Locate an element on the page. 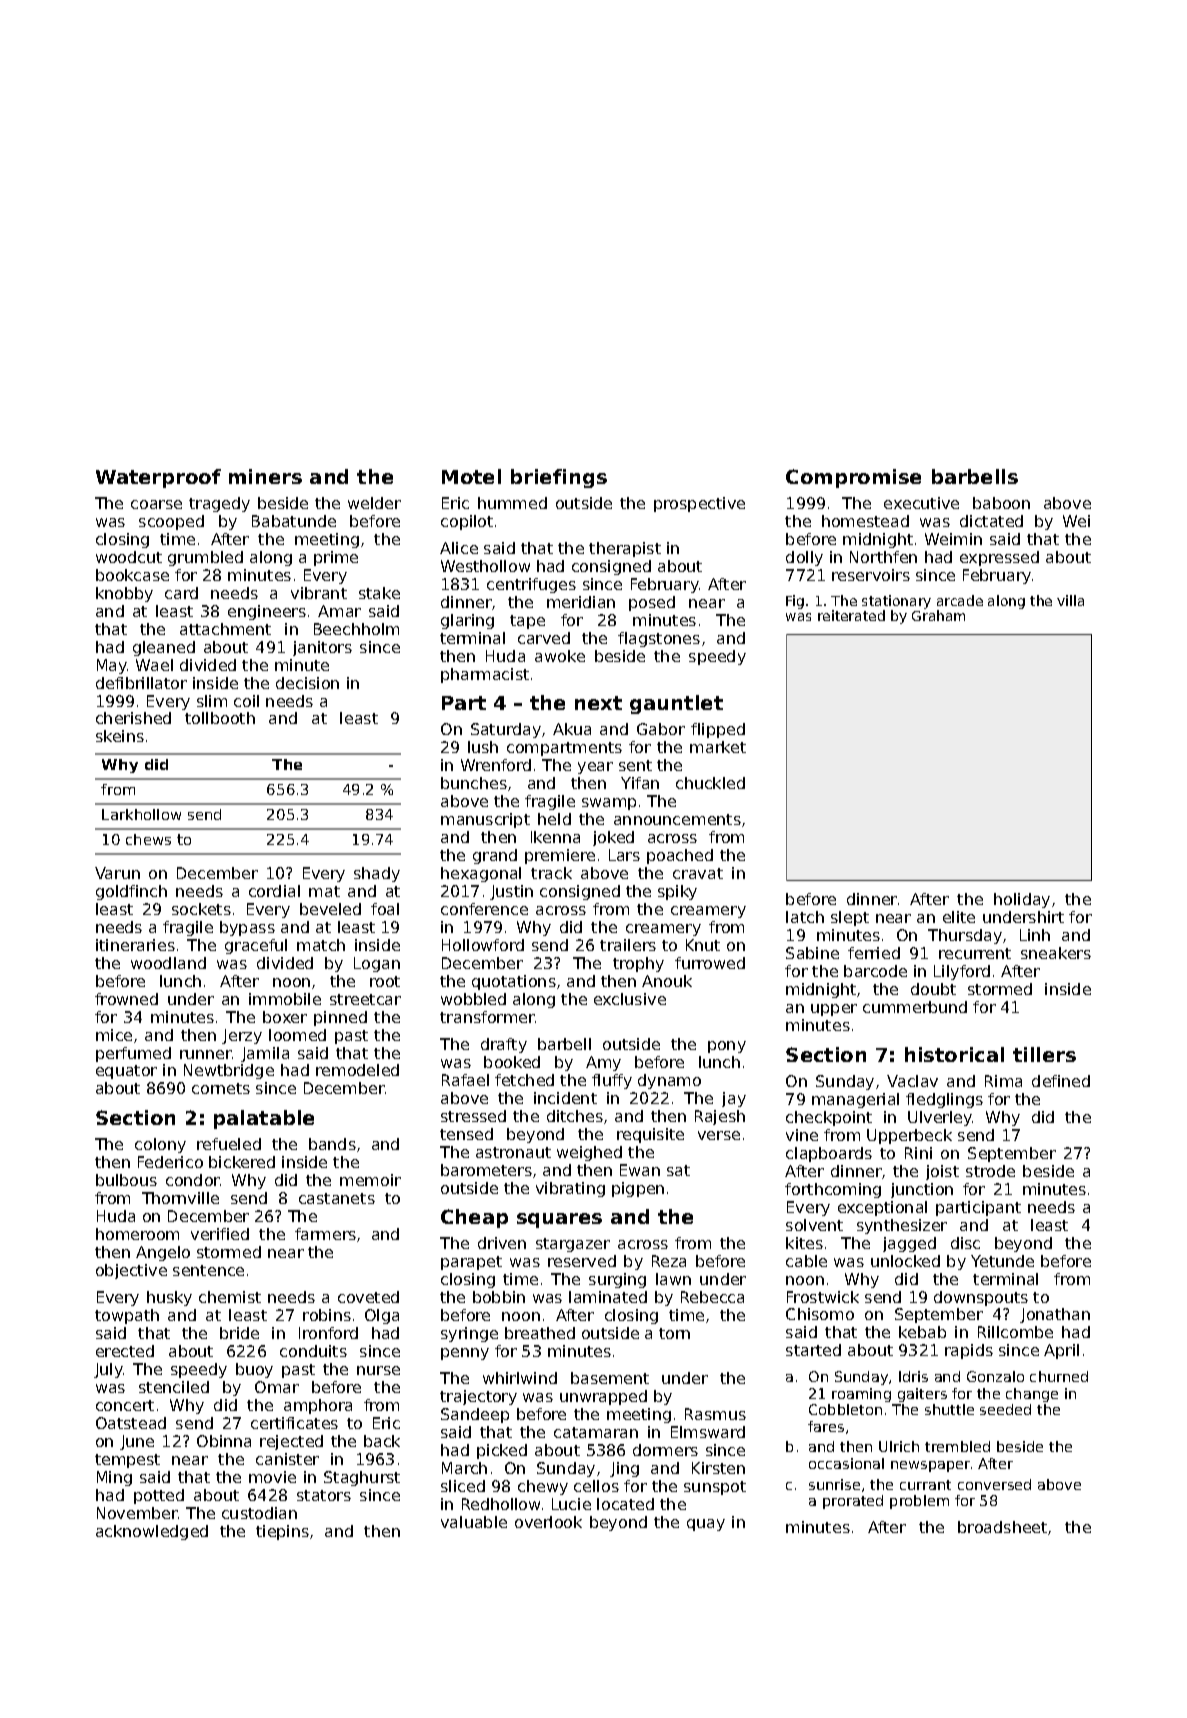  custodian is located at coordinates (259, 1513).
